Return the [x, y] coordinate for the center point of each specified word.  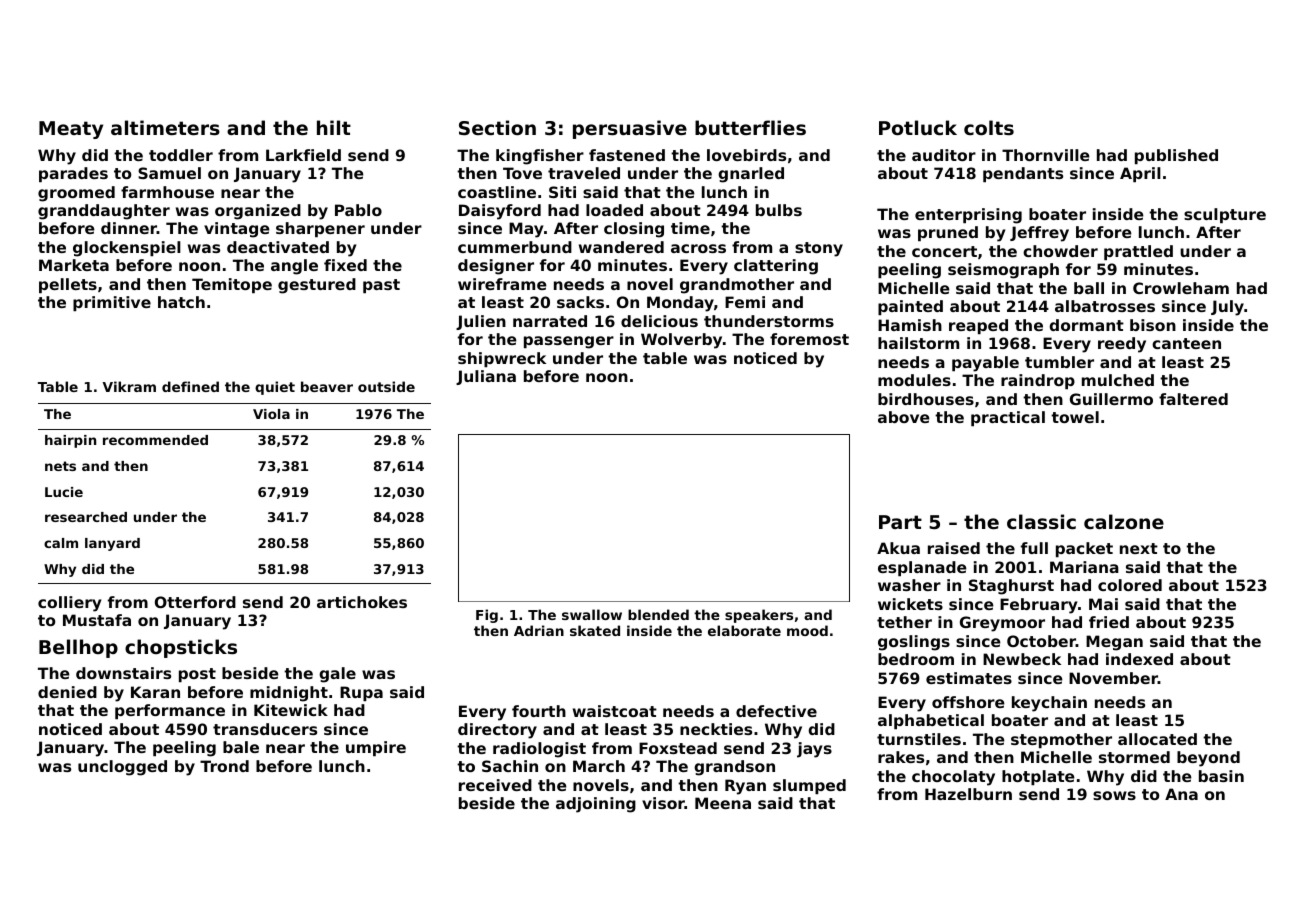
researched [86, 517]
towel [1075, 417]
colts [989, 127]
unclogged [122, 768]
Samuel [169, 173]
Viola [271, 414]
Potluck [918, 127]
